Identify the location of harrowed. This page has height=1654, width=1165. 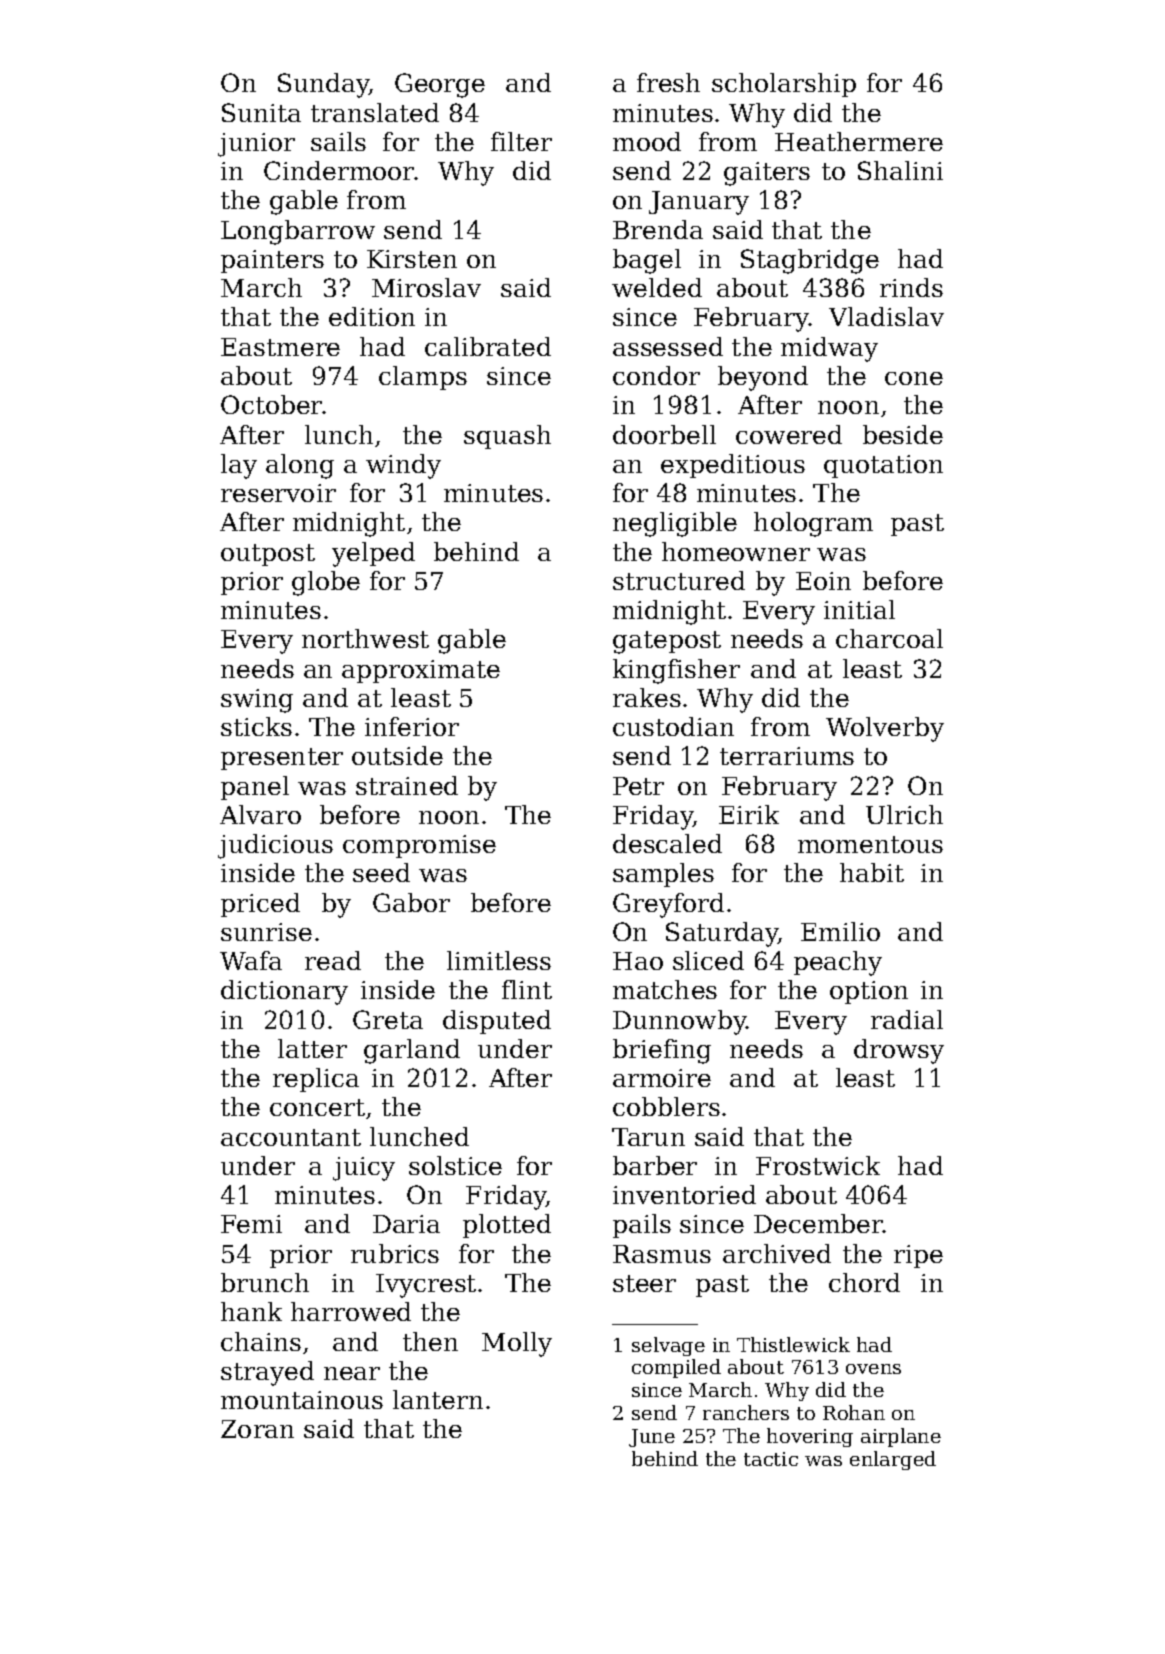
(351, 1311).
